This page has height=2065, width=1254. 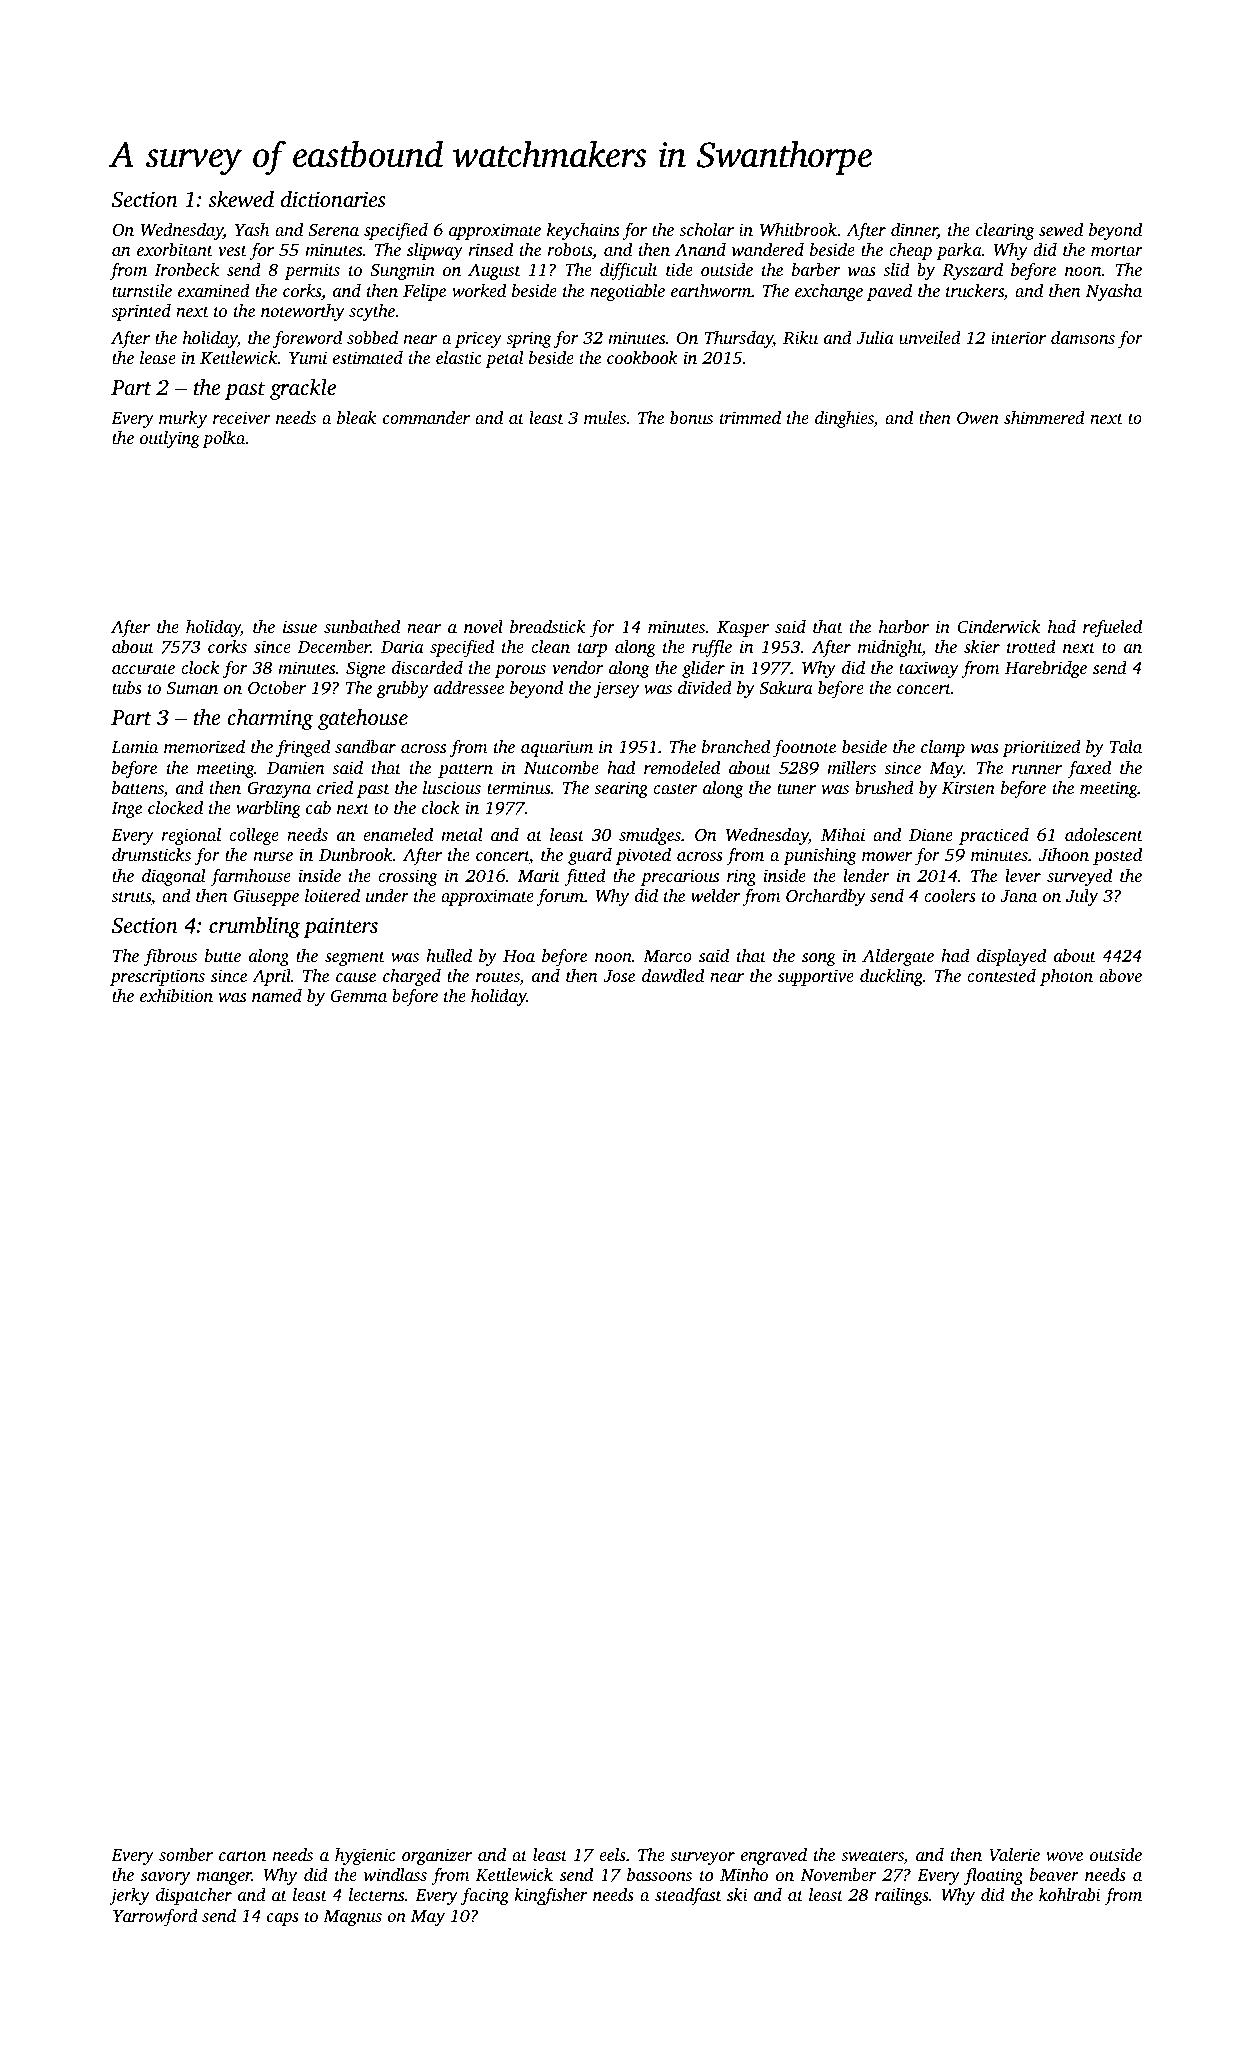 I want to click on tuner, so click(x=796, y=788).
